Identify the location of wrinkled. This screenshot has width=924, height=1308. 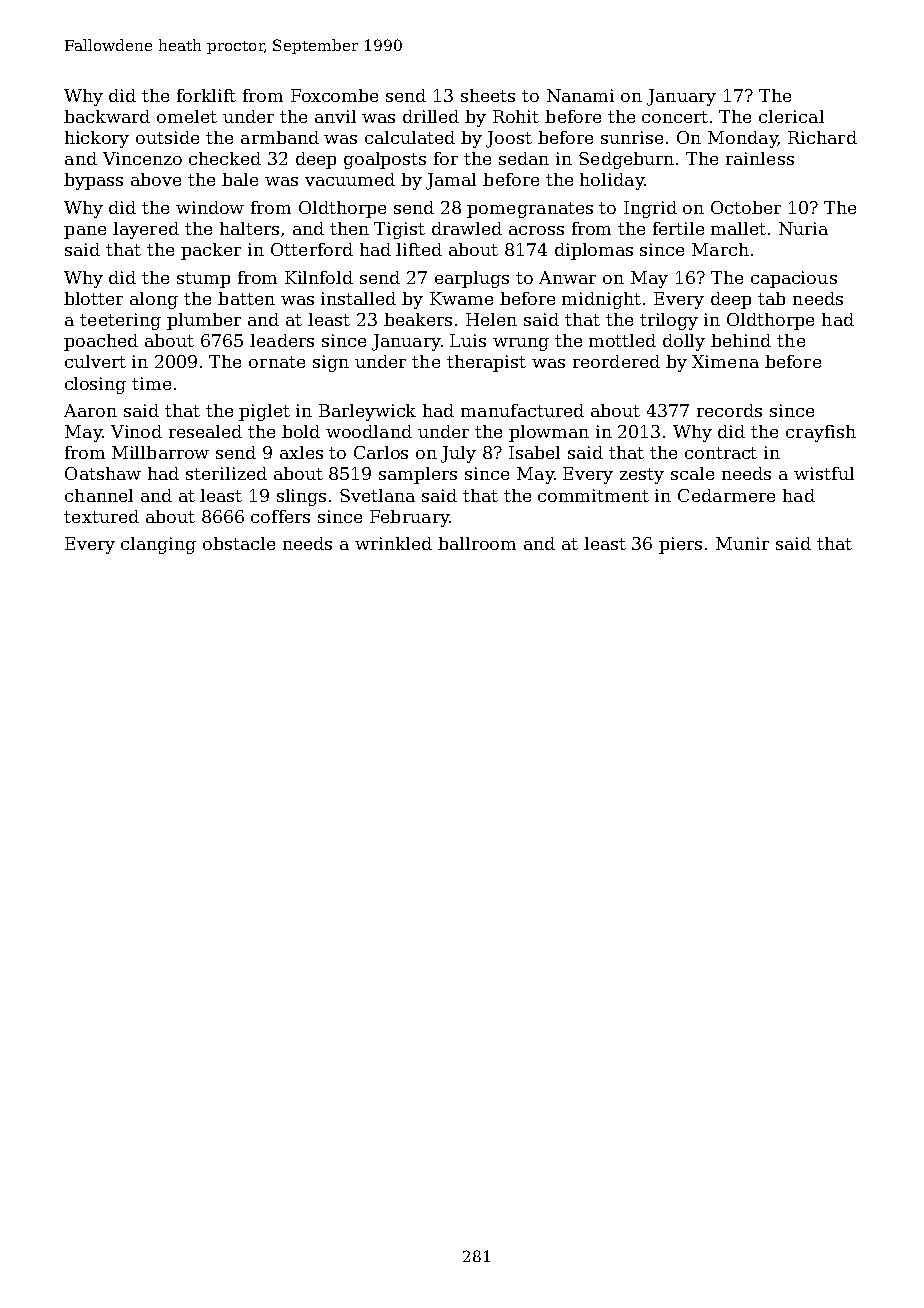
(393, 543).
